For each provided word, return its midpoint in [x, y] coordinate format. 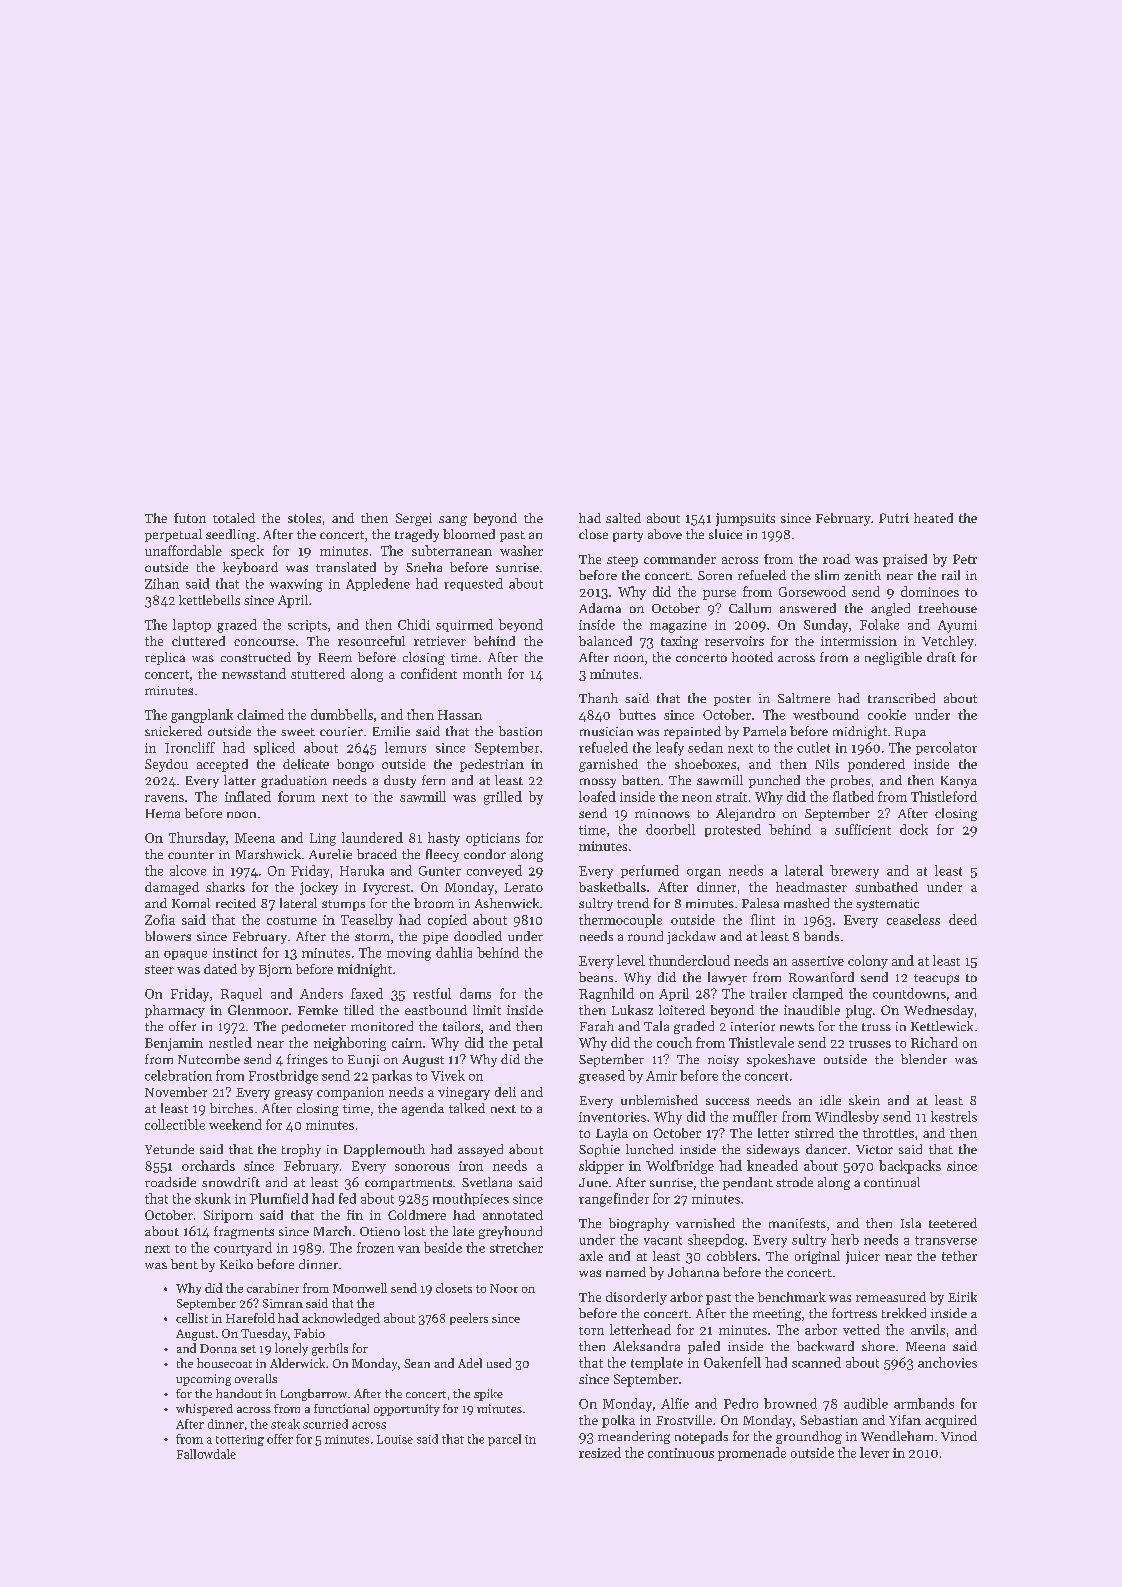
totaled [234, 518]
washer [521, 550]
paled [704, 1347]
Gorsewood [812, 591]
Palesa [760, 903]
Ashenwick [507, 903]
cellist [192, 1318]
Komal [191, 903]
